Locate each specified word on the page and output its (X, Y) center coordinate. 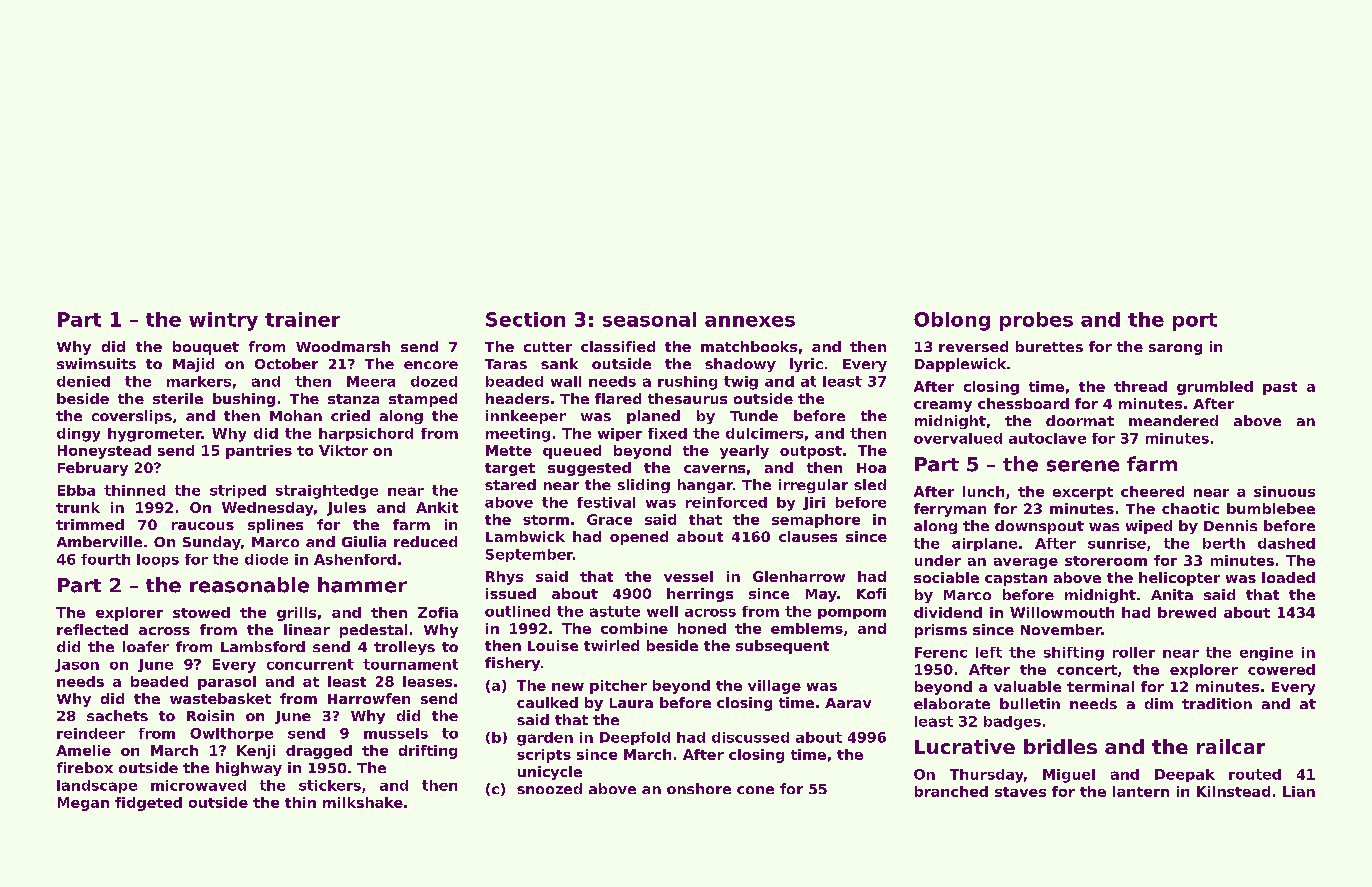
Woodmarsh (343, 346)
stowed (201, 612)
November (1061, 629)
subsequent (782, 647)
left (989, 652)
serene (1083, 466)
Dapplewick (960, 365)
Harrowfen (369, 698)
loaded (1288, 577)
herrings (700, 595)
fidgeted (148, 804)
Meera (371, 381)
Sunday (212, 543)
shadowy (740, 365)
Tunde (754, 415)
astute (615, 611)
